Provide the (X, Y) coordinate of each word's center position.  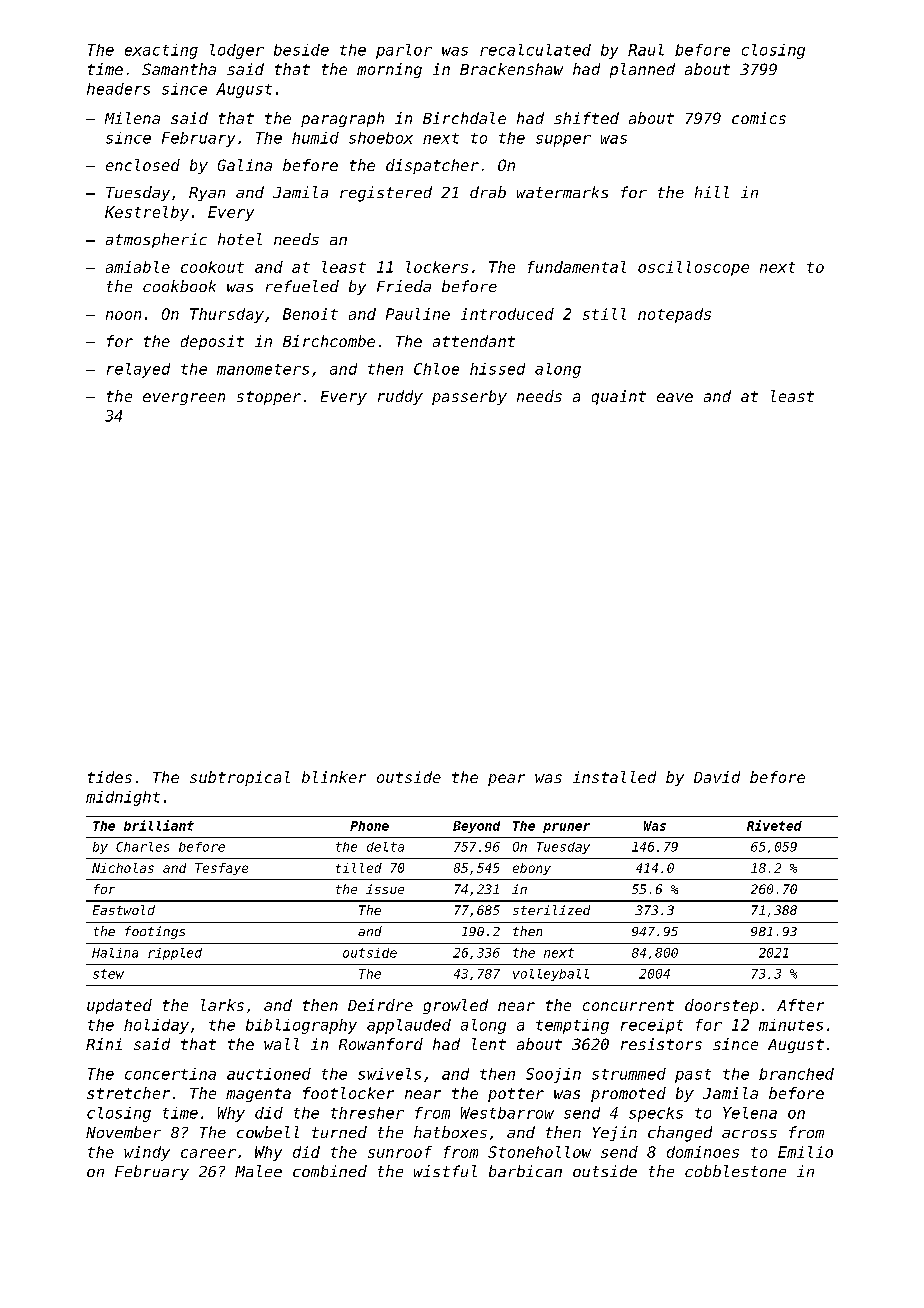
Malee (258, 1171)
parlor (404, 51)
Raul (646, 50)
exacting (161, 51)
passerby (469, 397)
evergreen (184, 399)
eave (675, 397)
